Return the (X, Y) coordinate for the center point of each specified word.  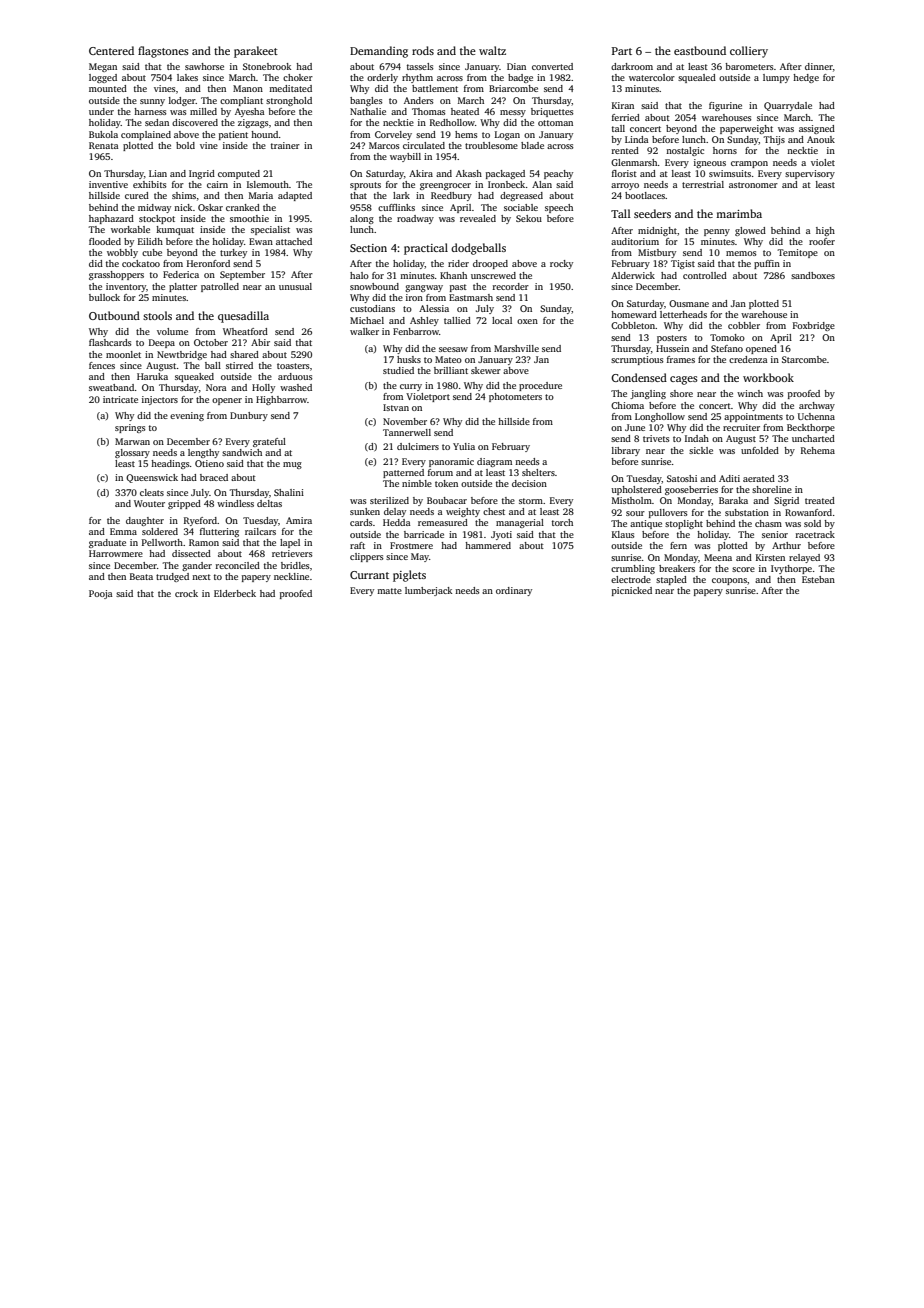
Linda (637, 139)
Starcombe (804, 359)
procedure (540, 386)
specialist (270, 230)
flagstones (163, 52)
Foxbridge (814, 326)
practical (426, 249)
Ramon (204, 542)
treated (820, 500)
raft (357, 545)
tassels (420, 66)
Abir (260, 342)
